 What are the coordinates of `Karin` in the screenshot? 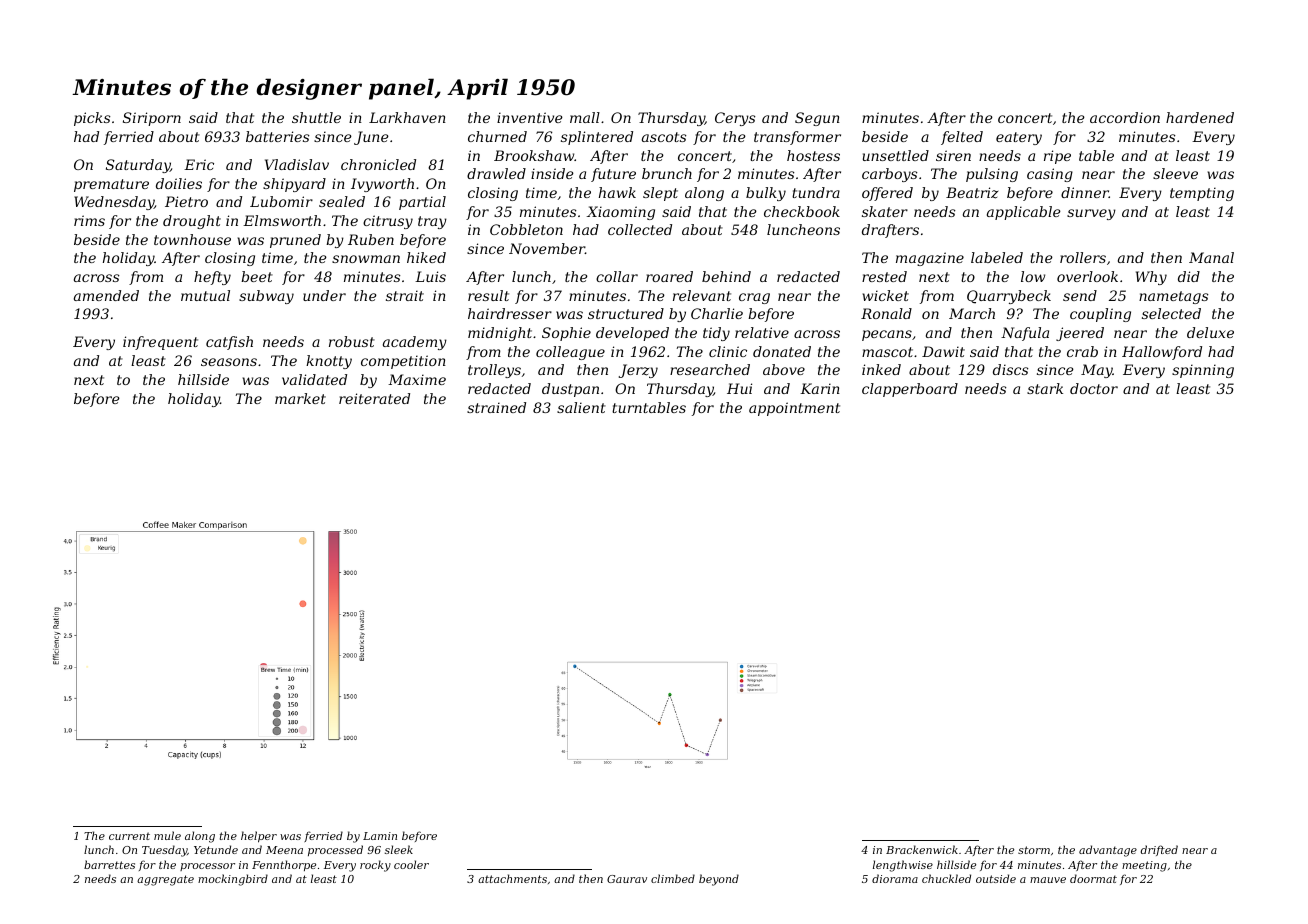 It's located at (820, 388).
